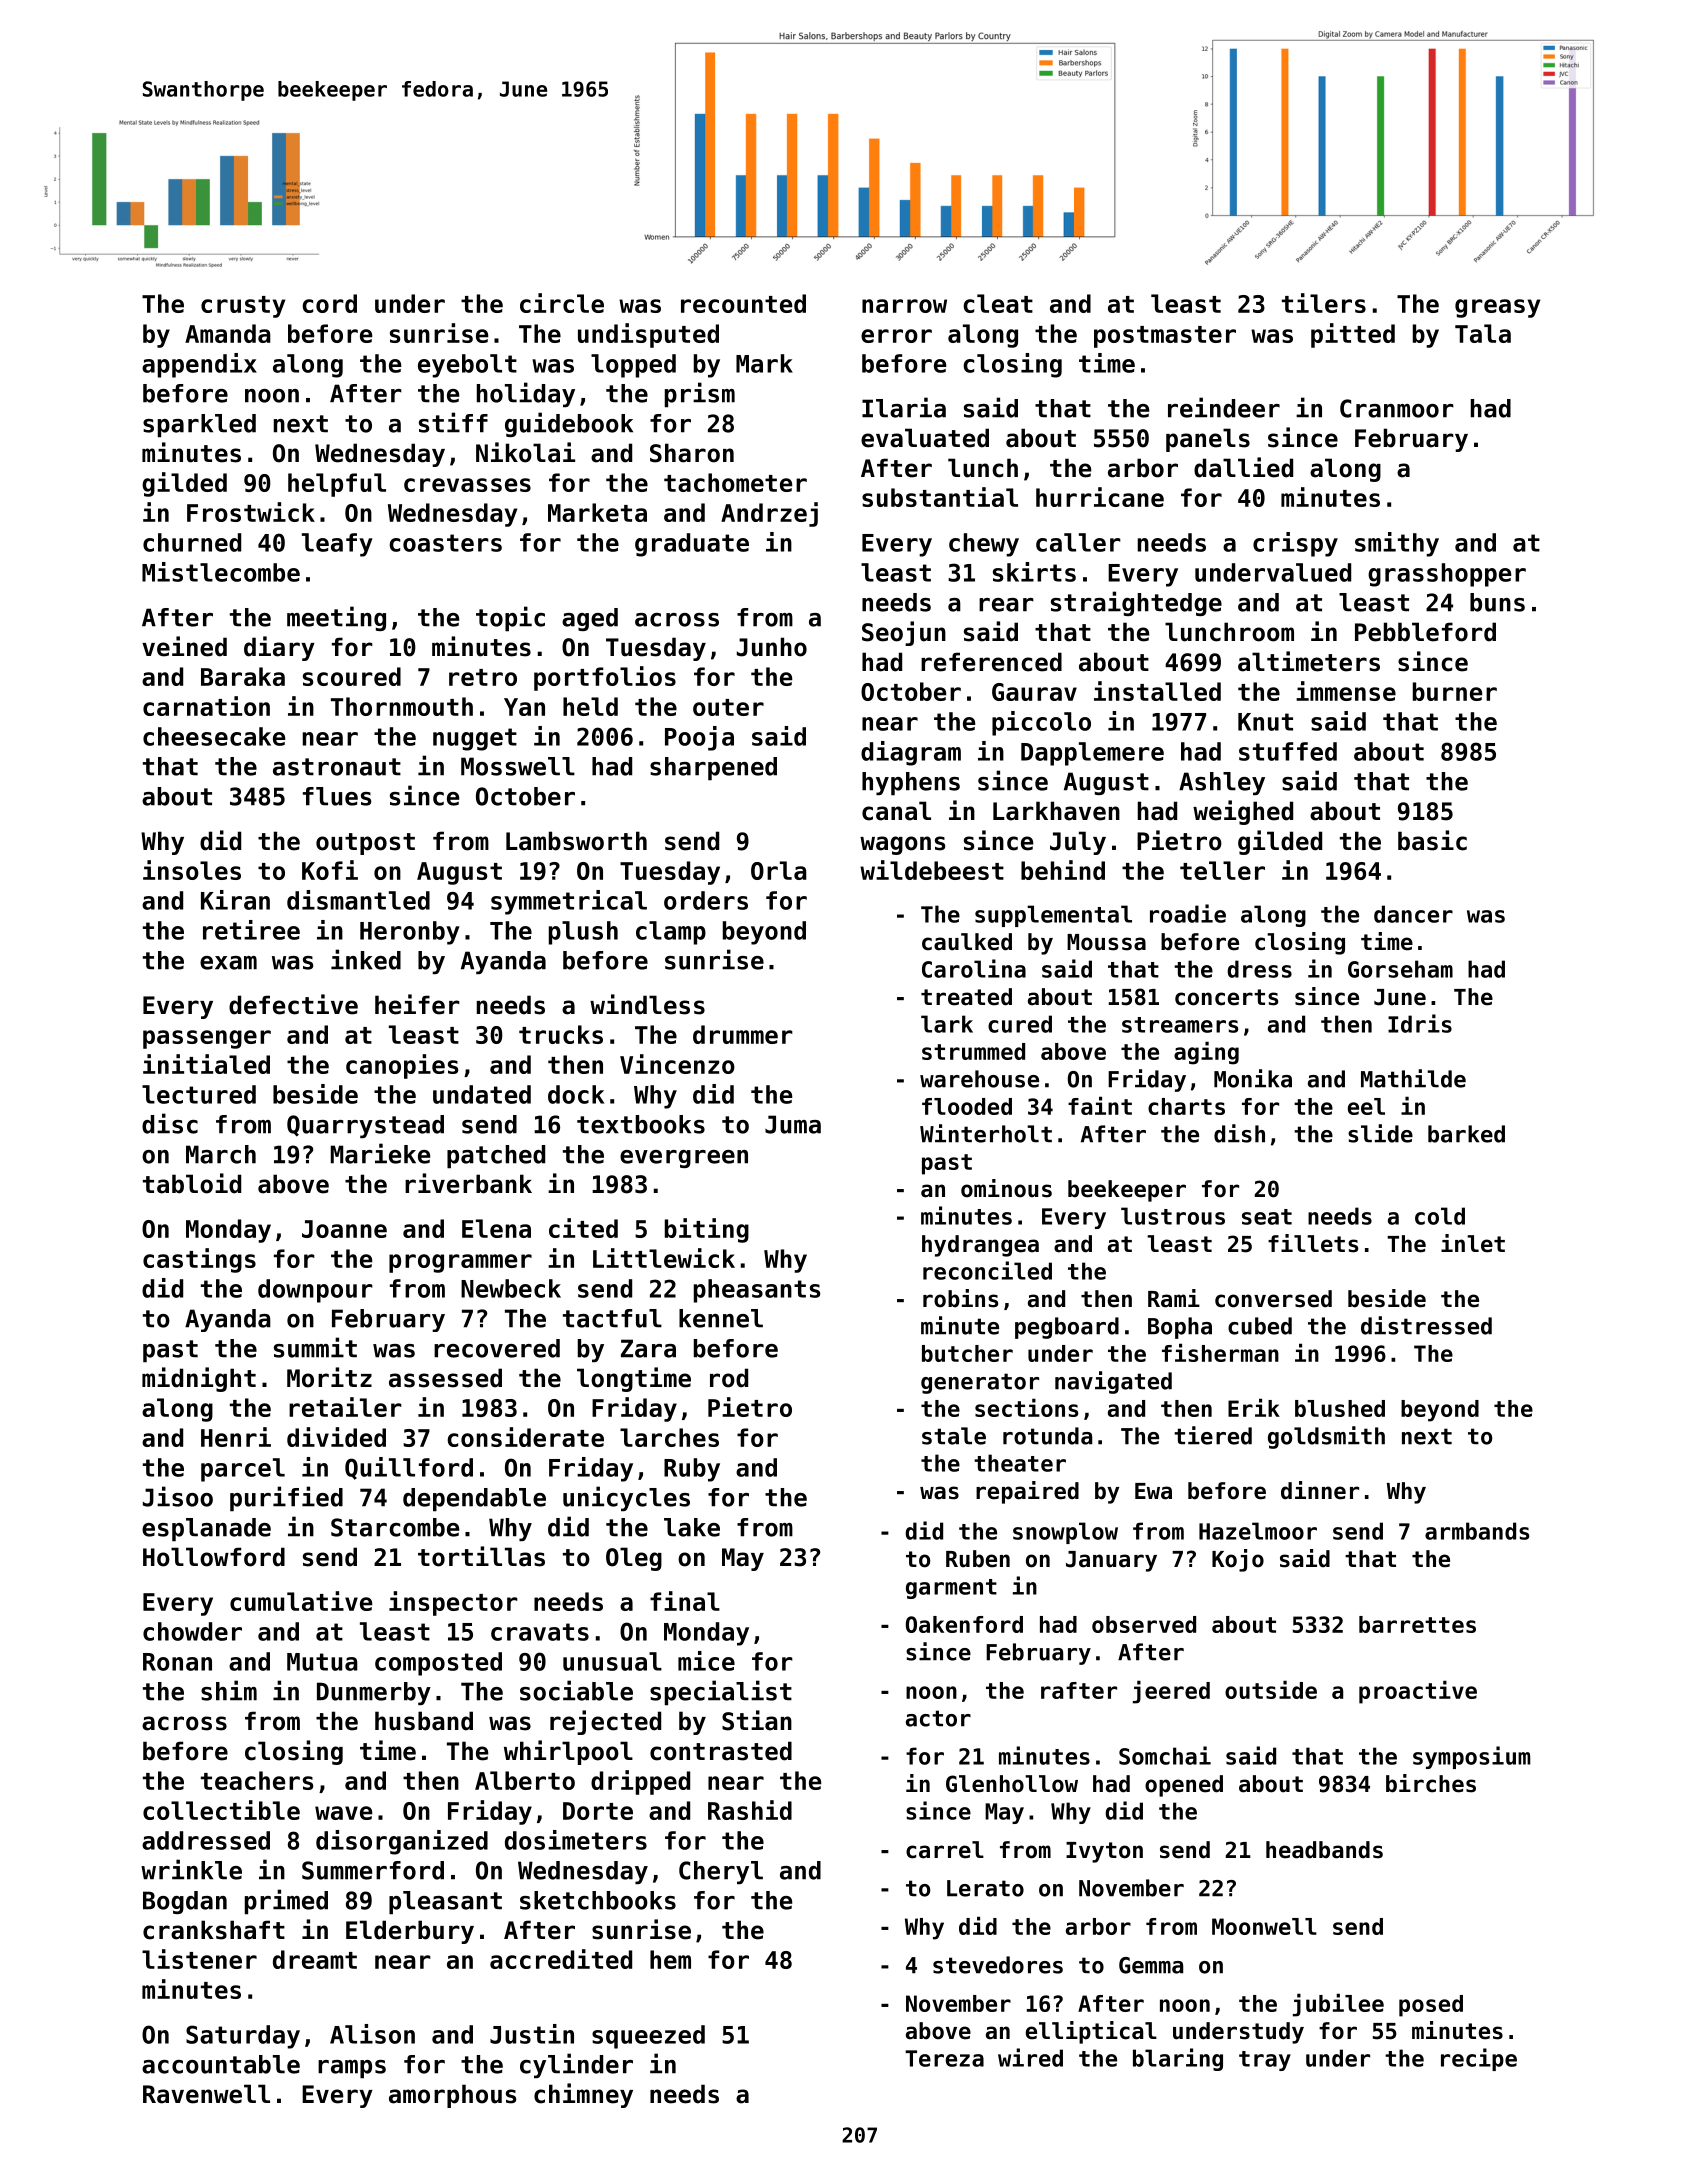  What do you see at coordinates (1479, 2059) in the document?
I see `recipe` at bounding box center [1479, 2059].
